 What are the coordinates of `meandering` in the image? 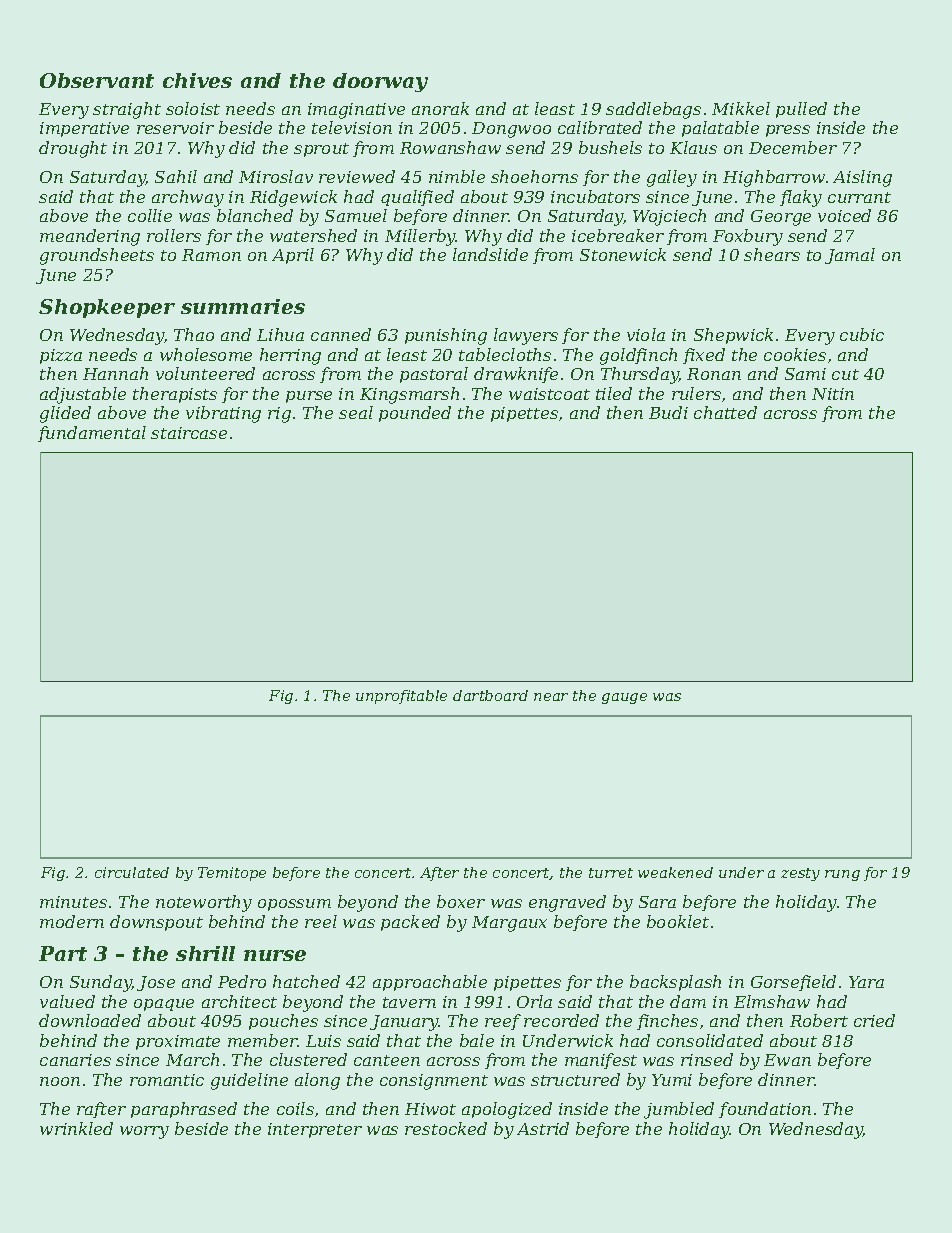 It's located at (90, 237).
